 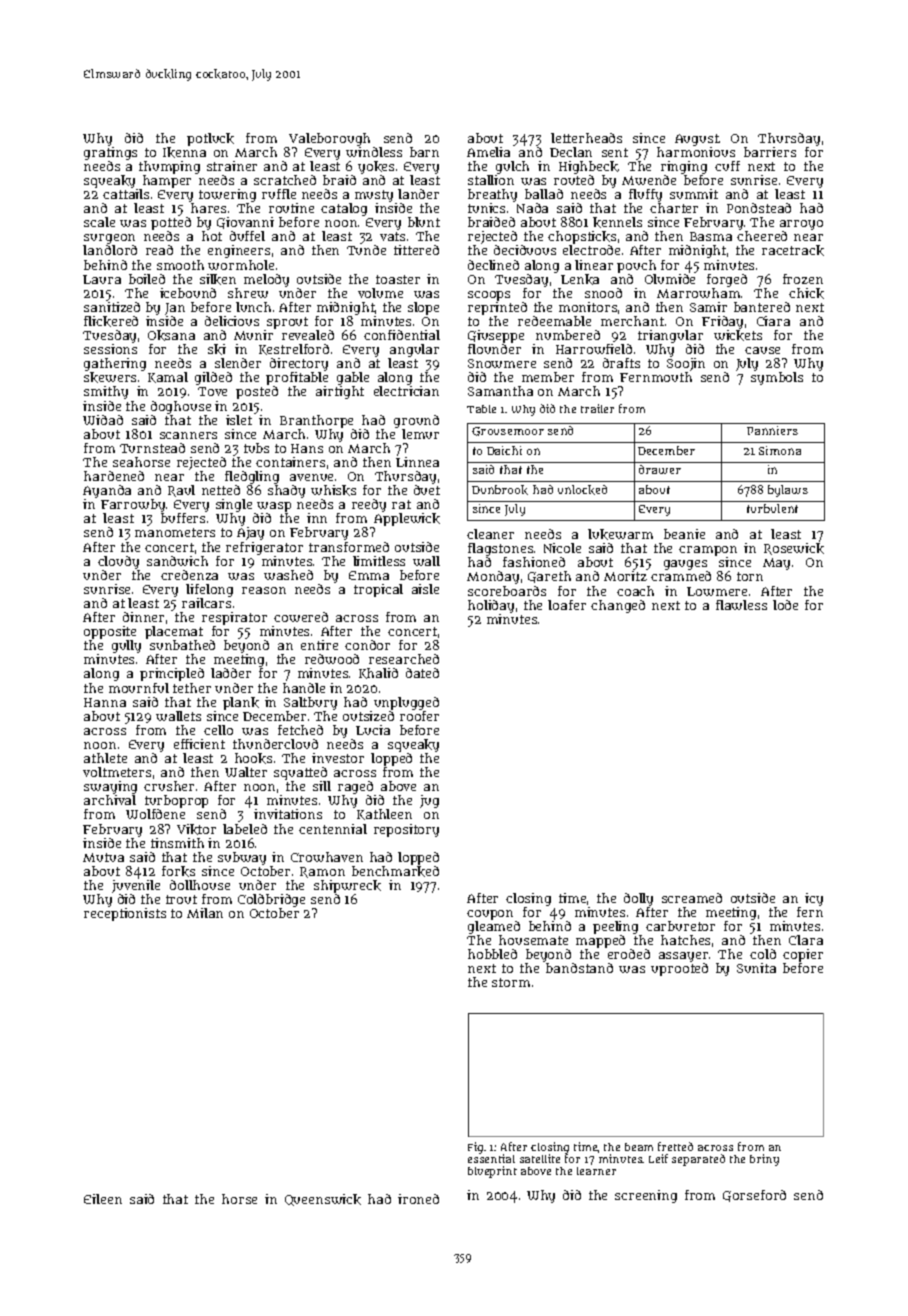 What do you see at coordinates (329, 139) in the document?
I see `Valeborough` at bounding box center [329, 139].
